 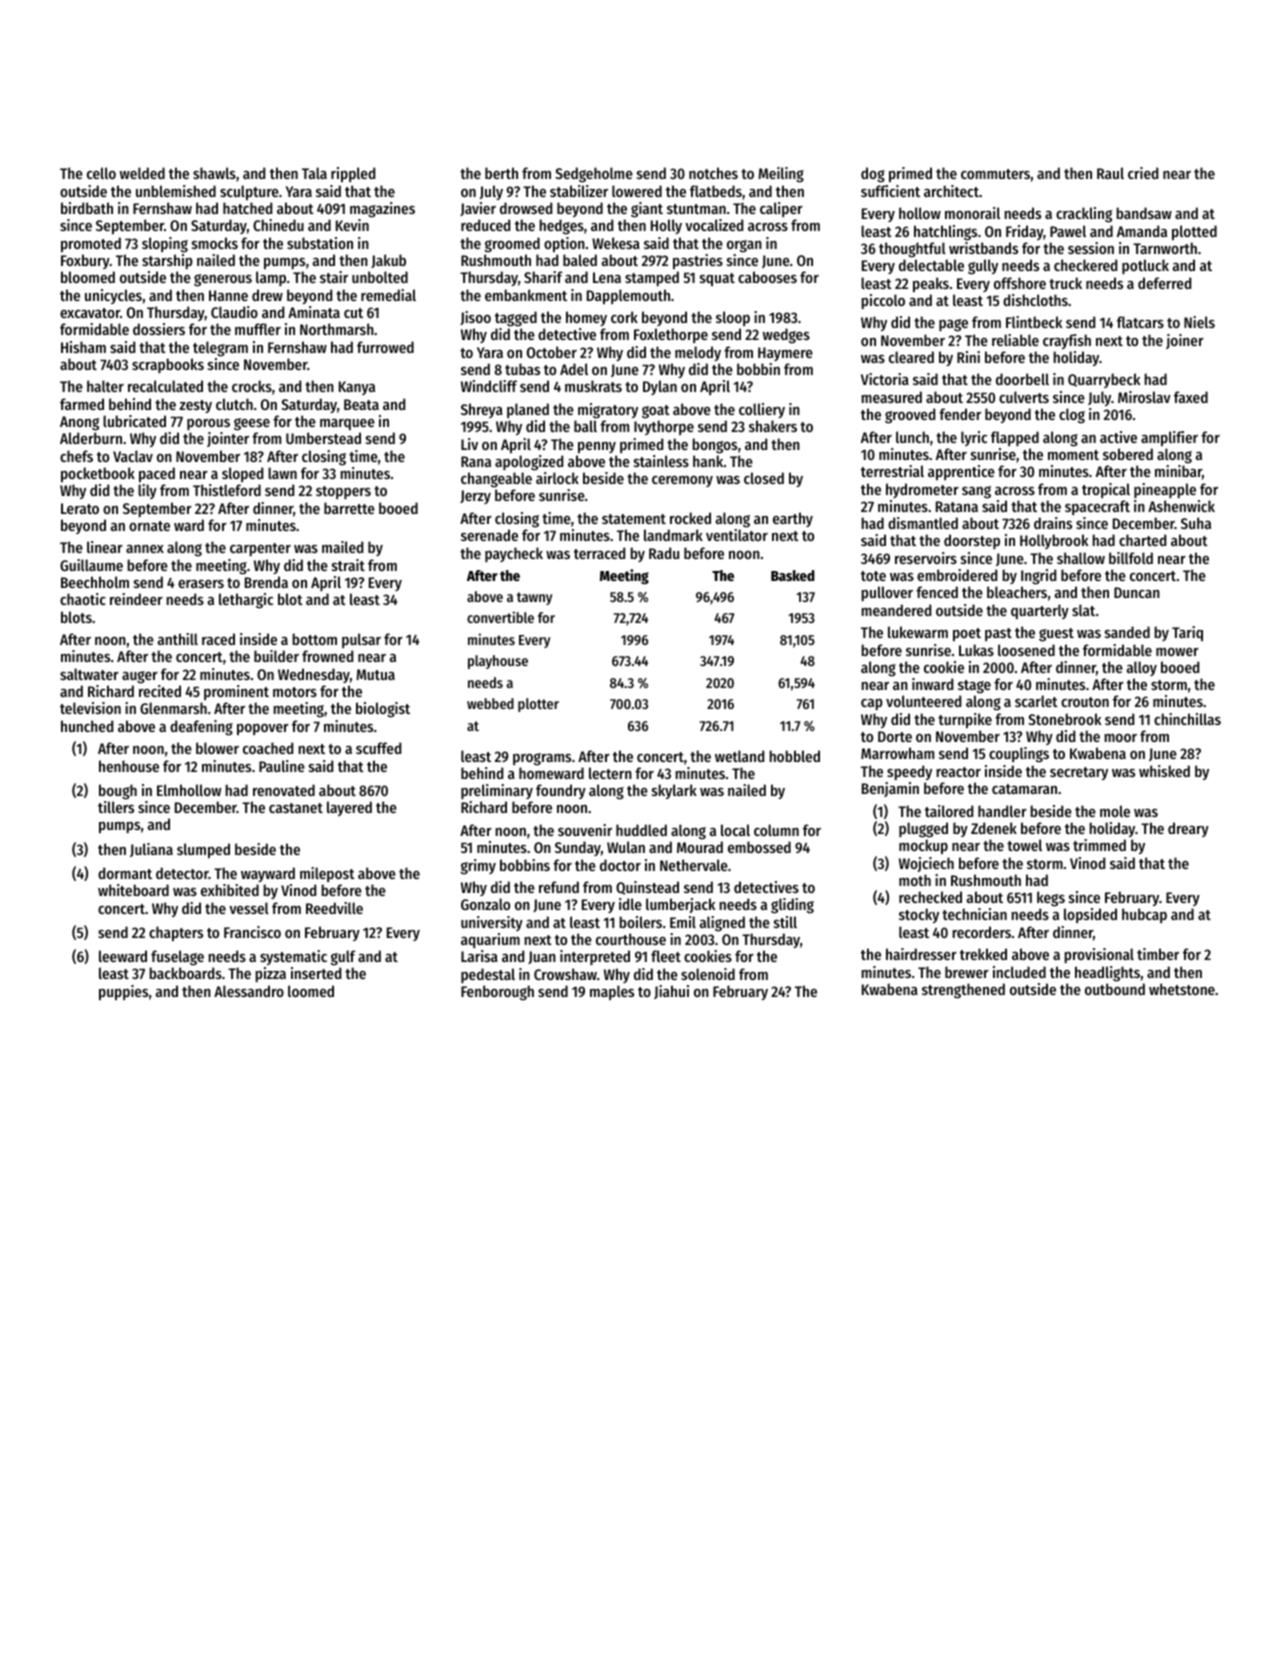 I want to click on Dapplemouth, so click(x=628, y=296).
